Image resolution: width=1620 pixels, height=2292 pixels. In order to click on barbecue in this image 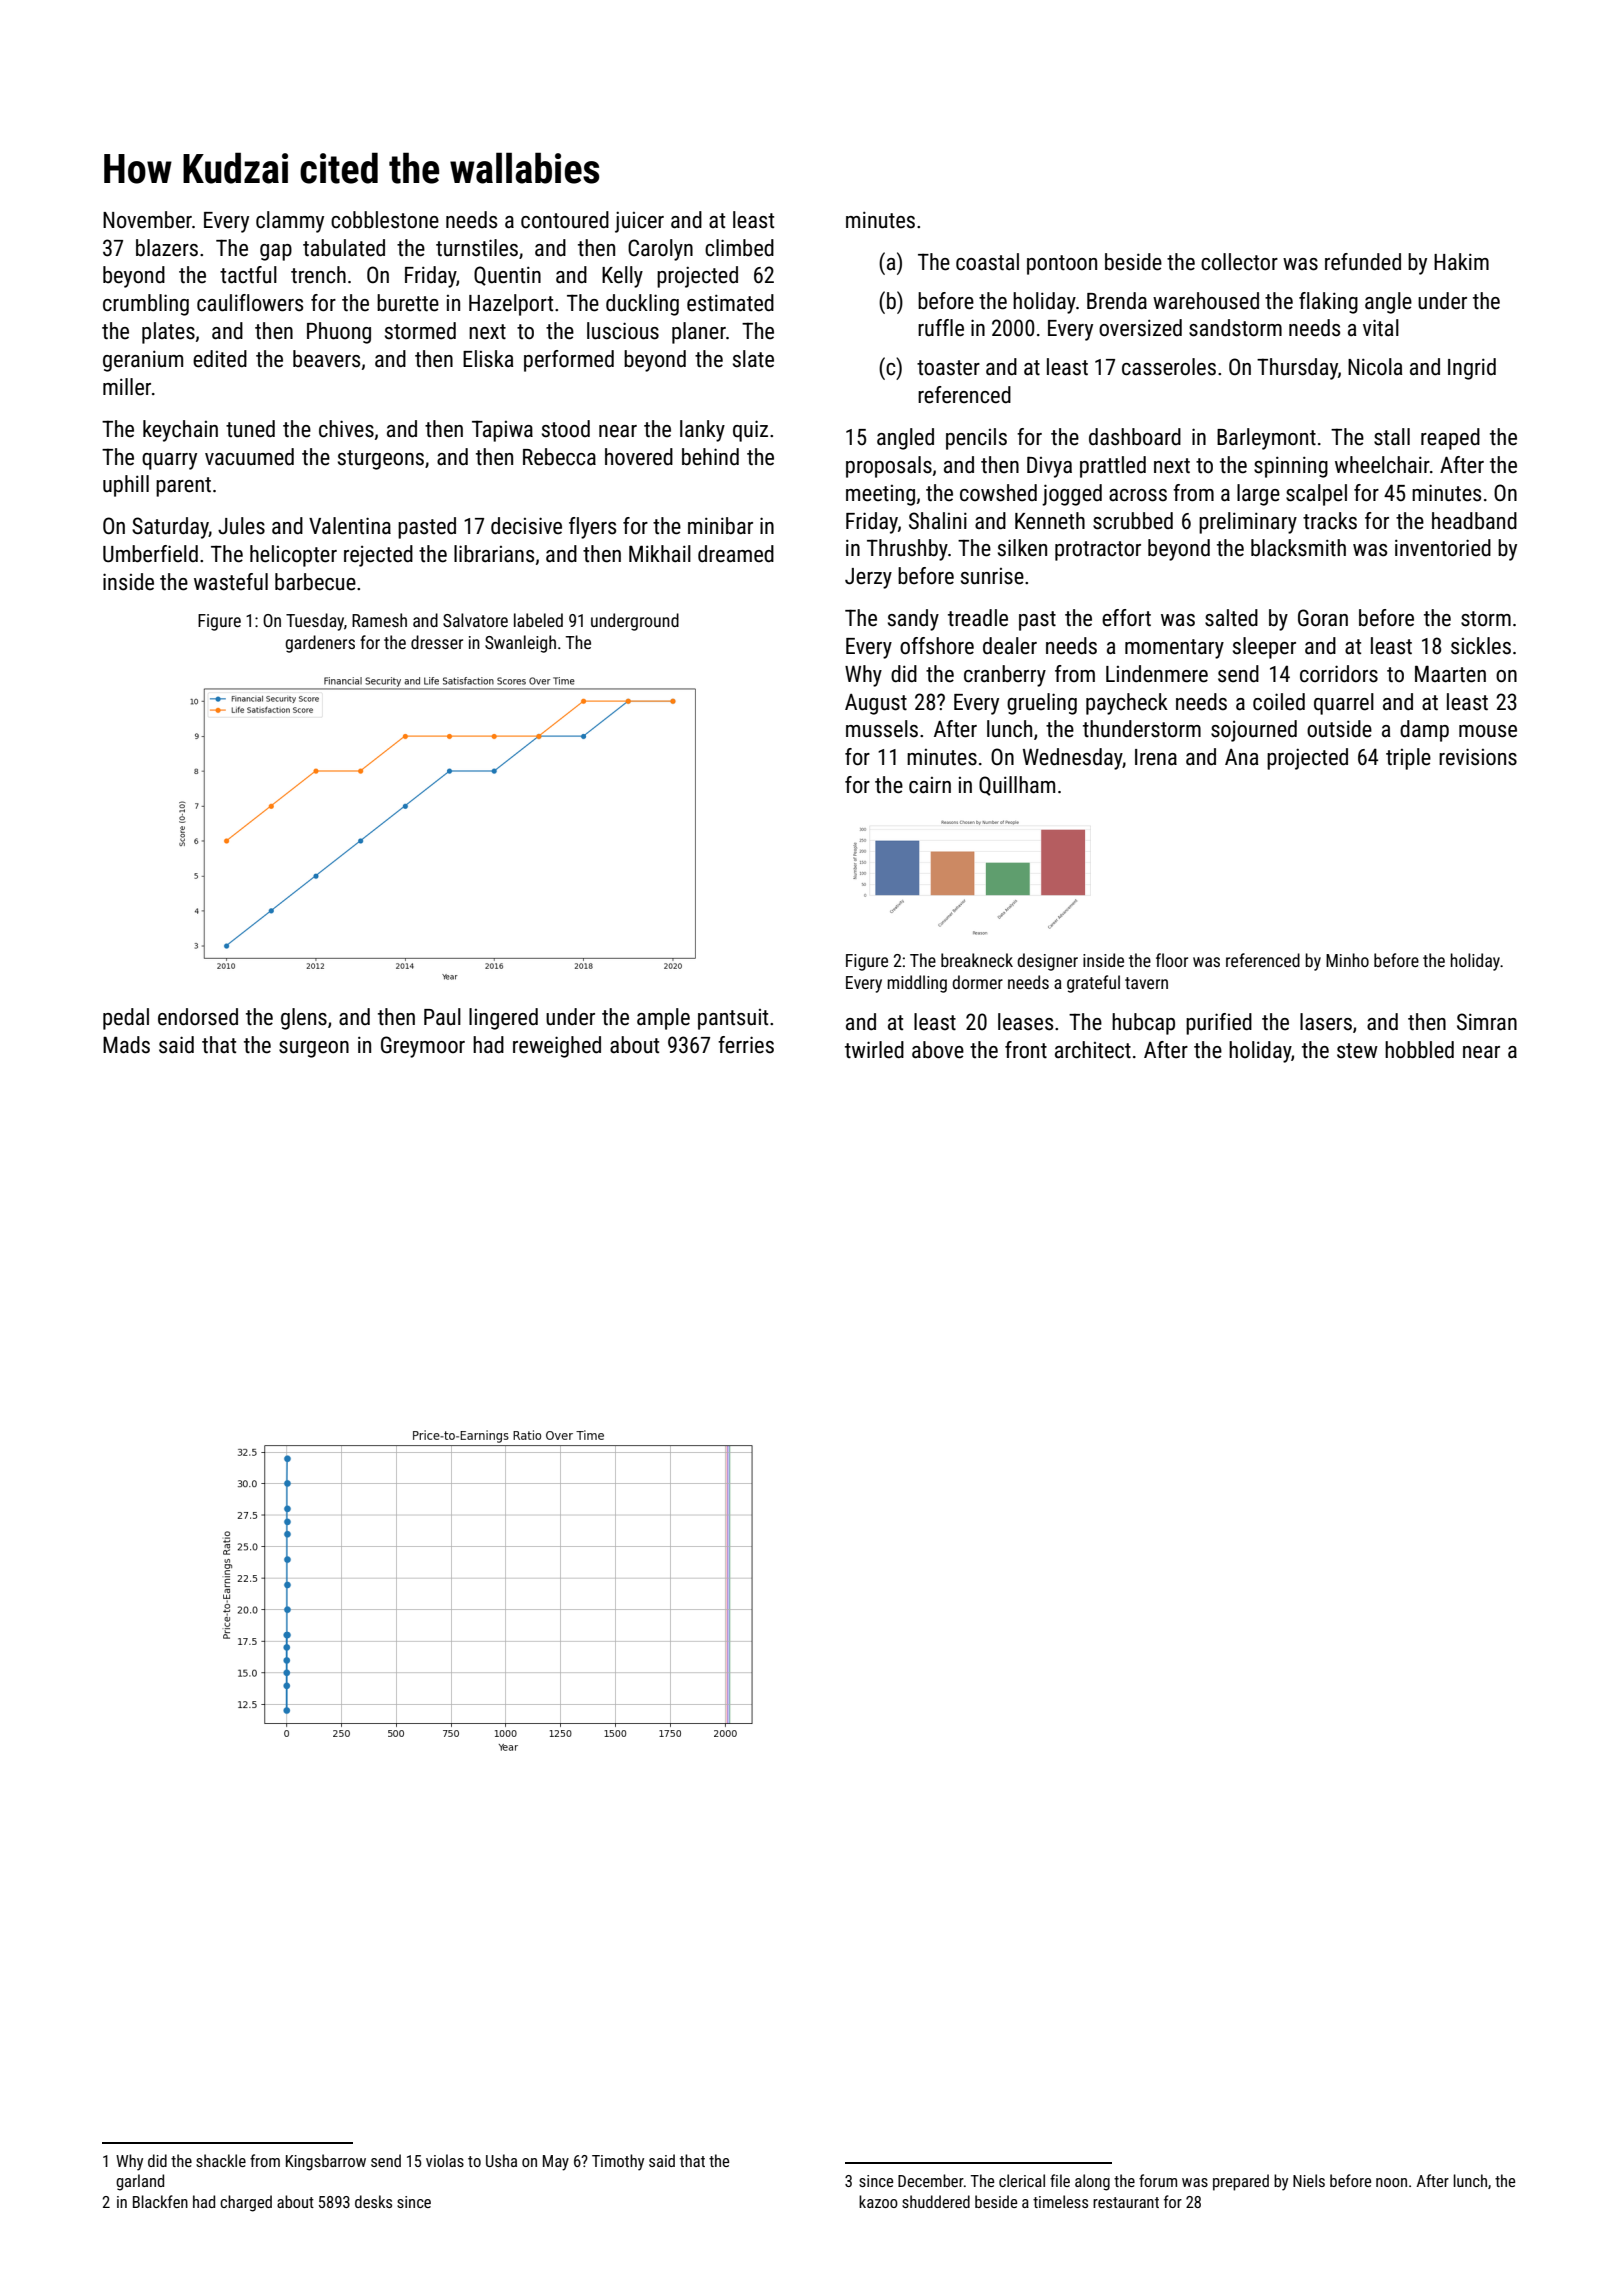, I will do `click(315, 582)`.
